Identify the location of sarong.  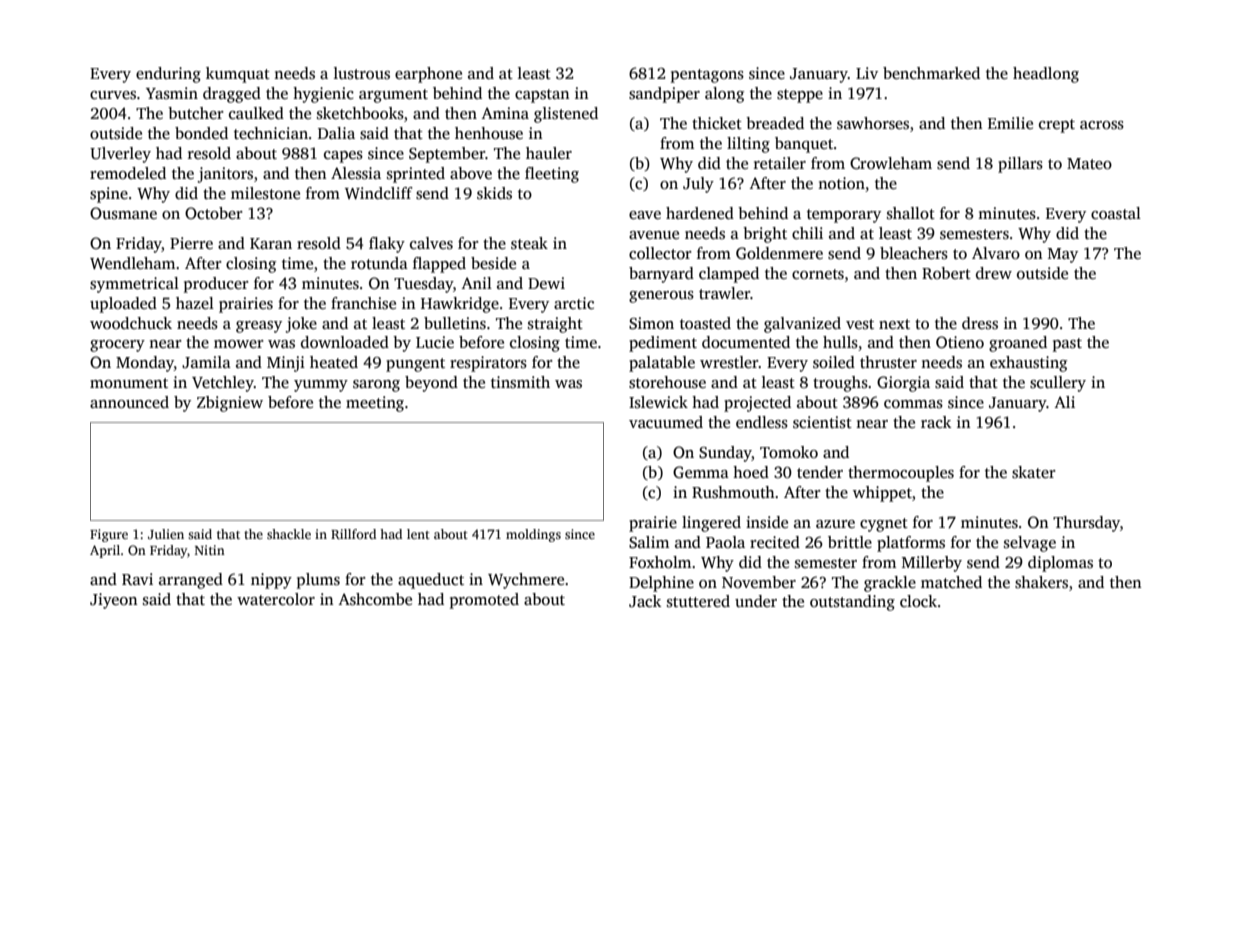
(376, 386).
